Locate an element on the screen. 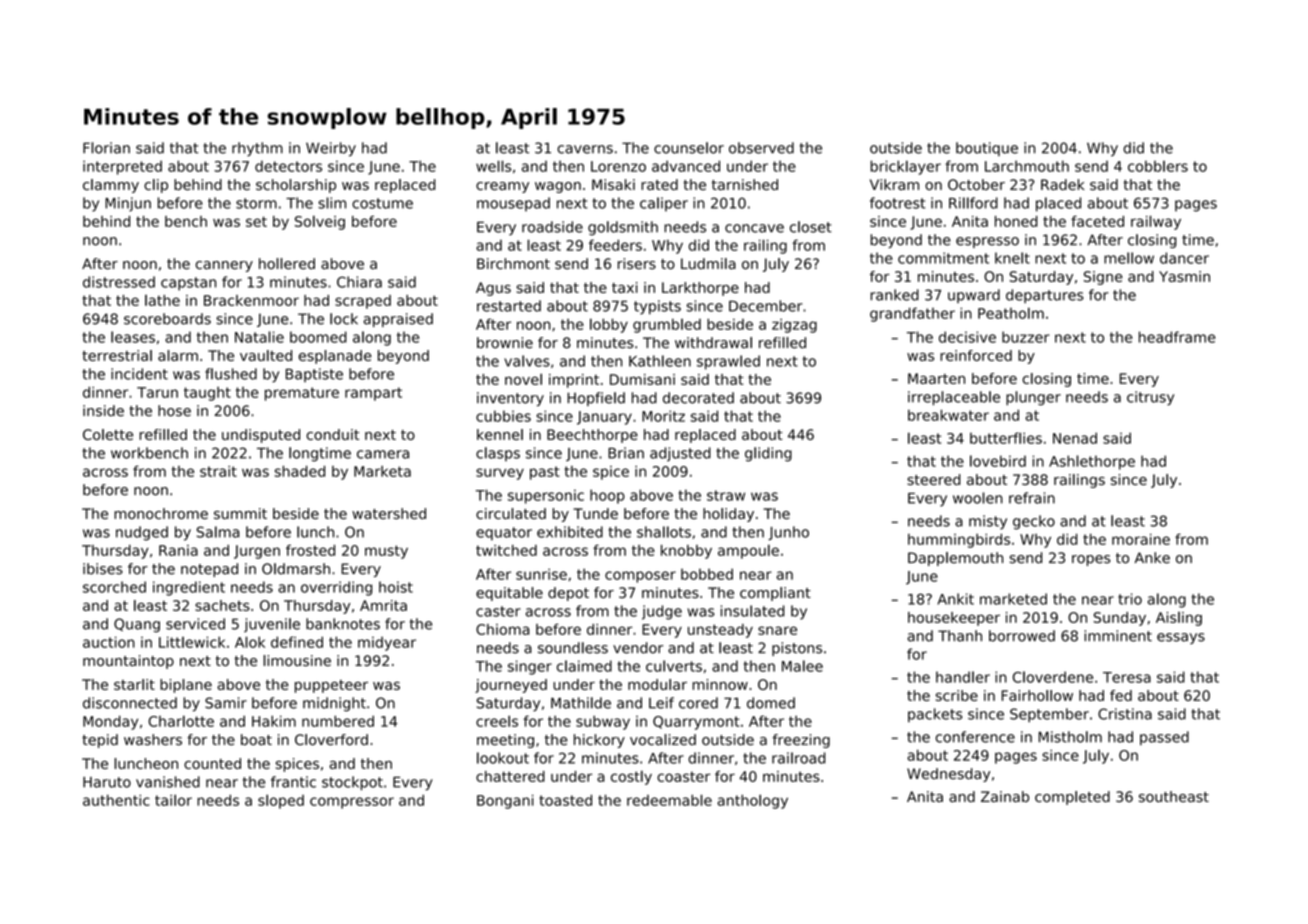 This screenshot has height=924, width=1308. Ashlethorpe is located at coordinates (1092, 462).
